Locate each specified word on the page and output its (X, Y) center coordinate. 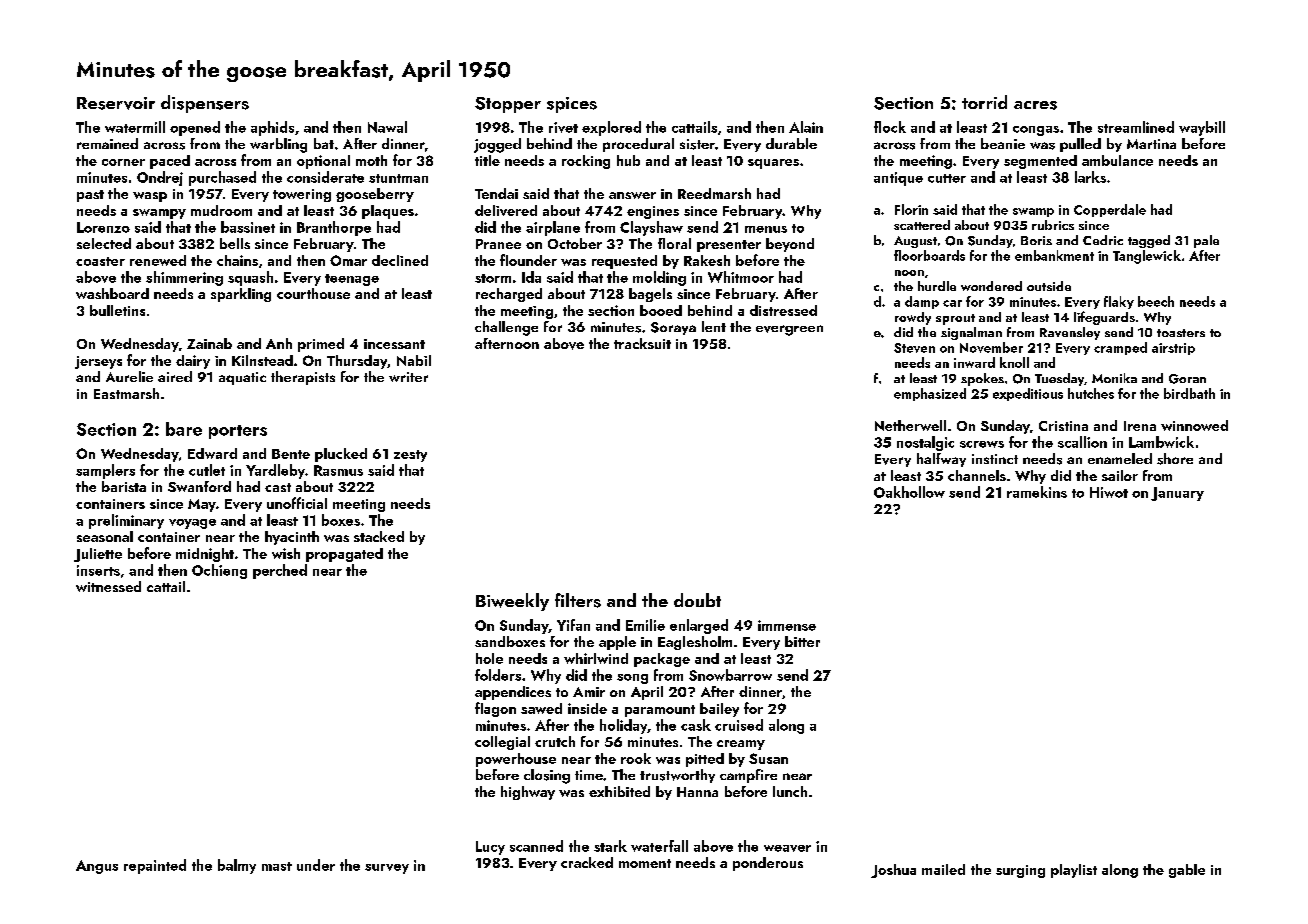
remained (107, 143)
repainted (155, 866)
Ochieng (219, 571)
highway (528, 793)
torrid (984, 102)
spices (572, 105)
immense (787, 625)
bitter (802, 641)
